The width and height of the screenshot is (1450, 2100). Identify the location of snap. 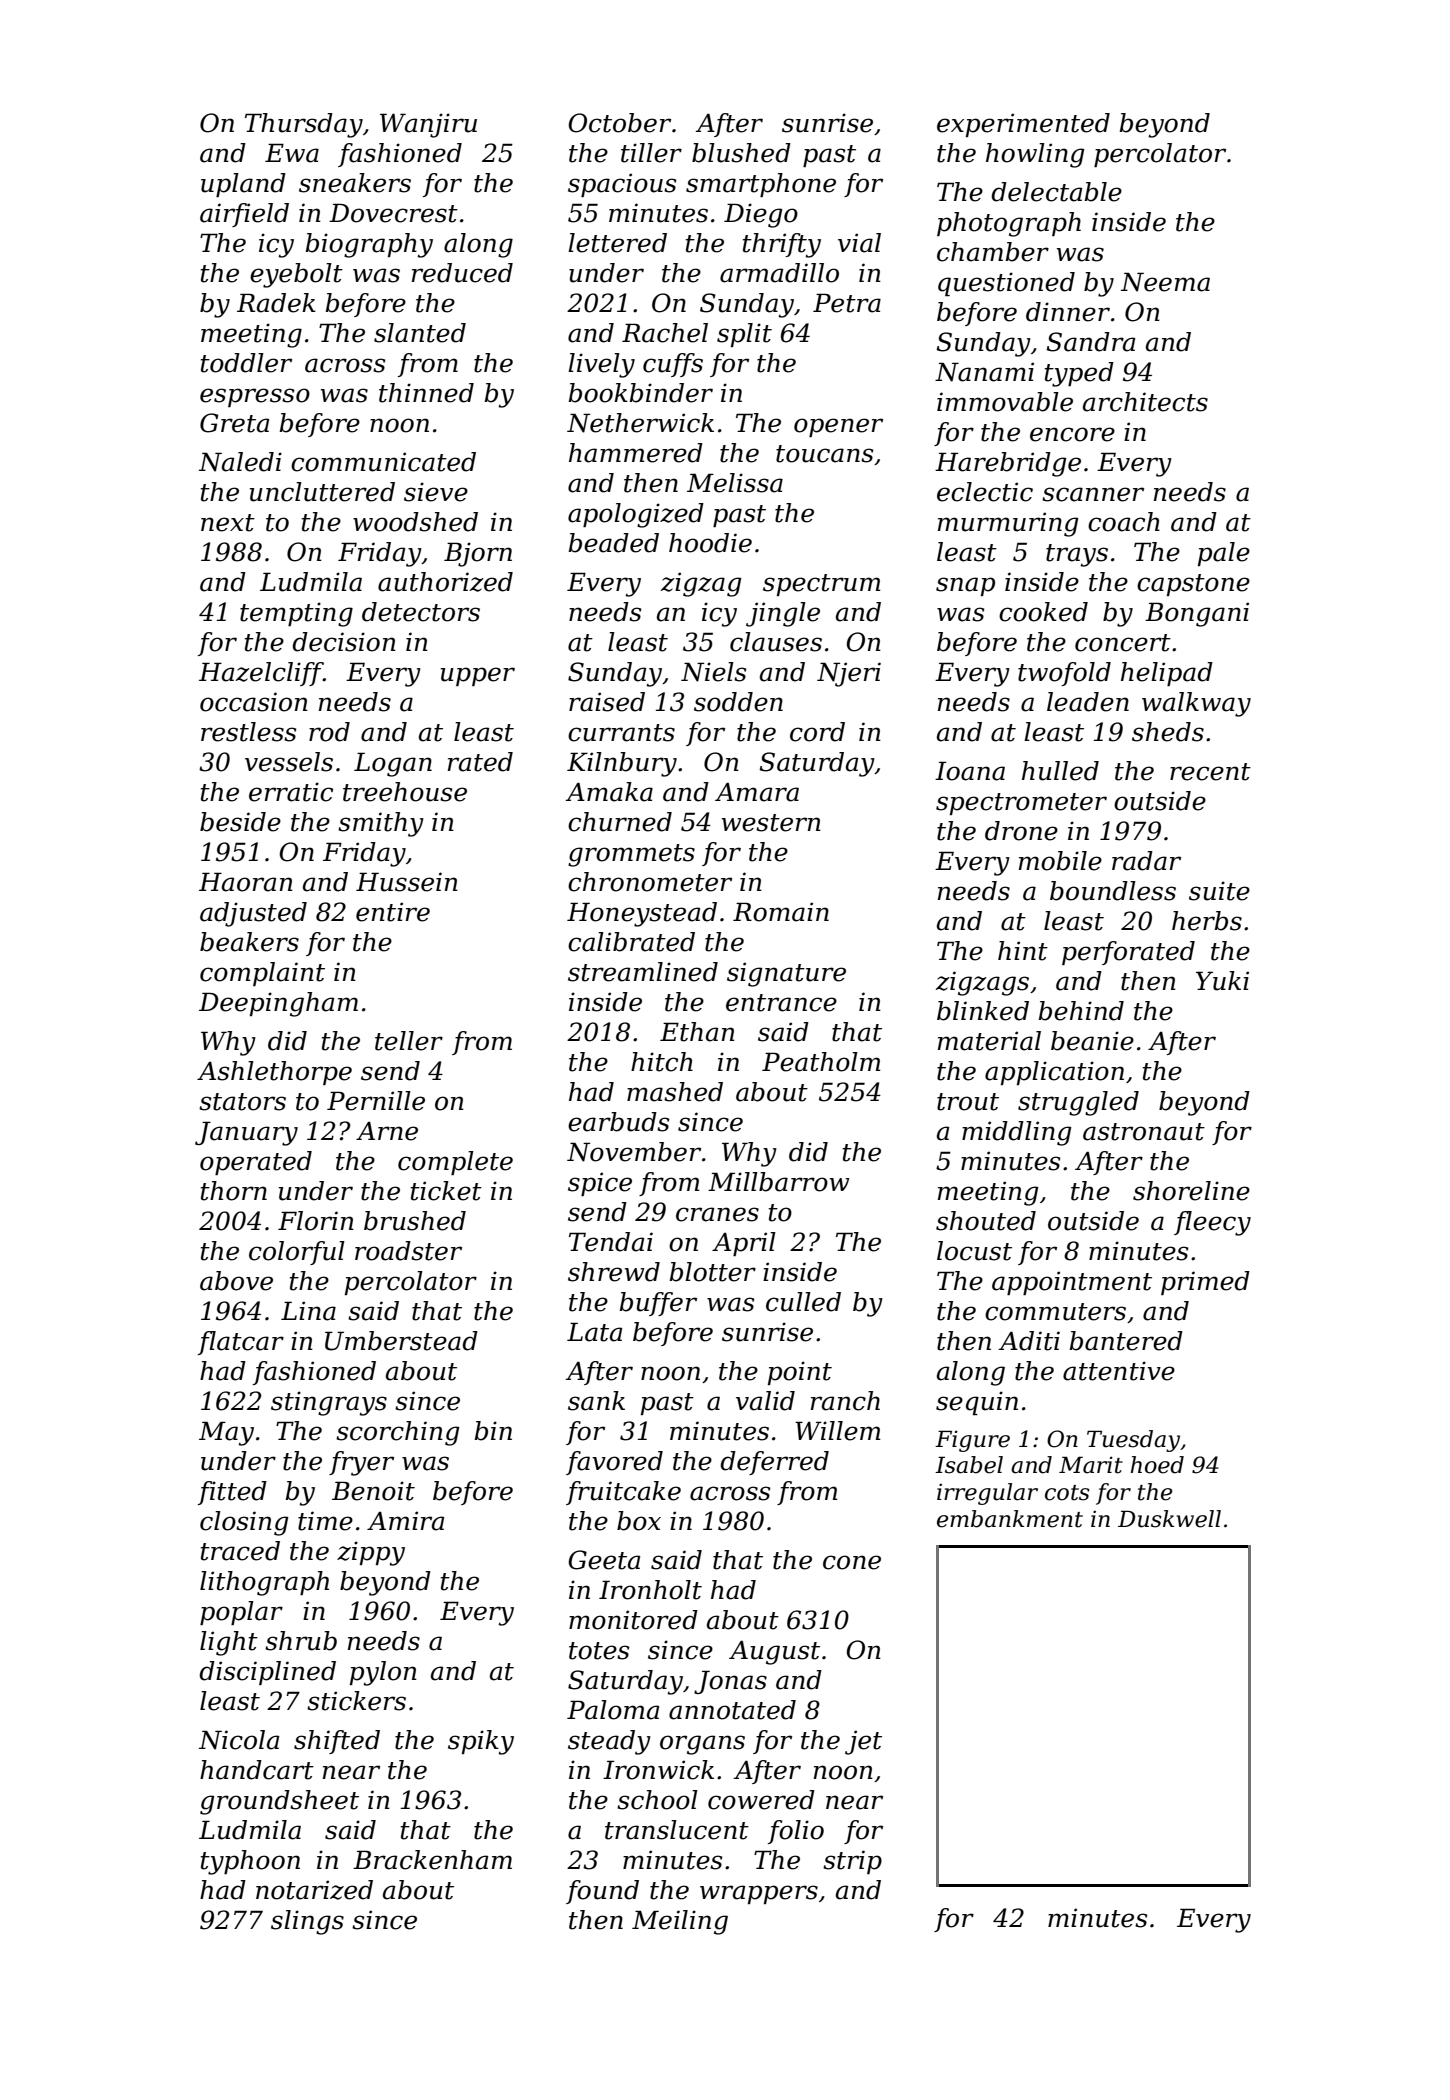
(965, 586).
